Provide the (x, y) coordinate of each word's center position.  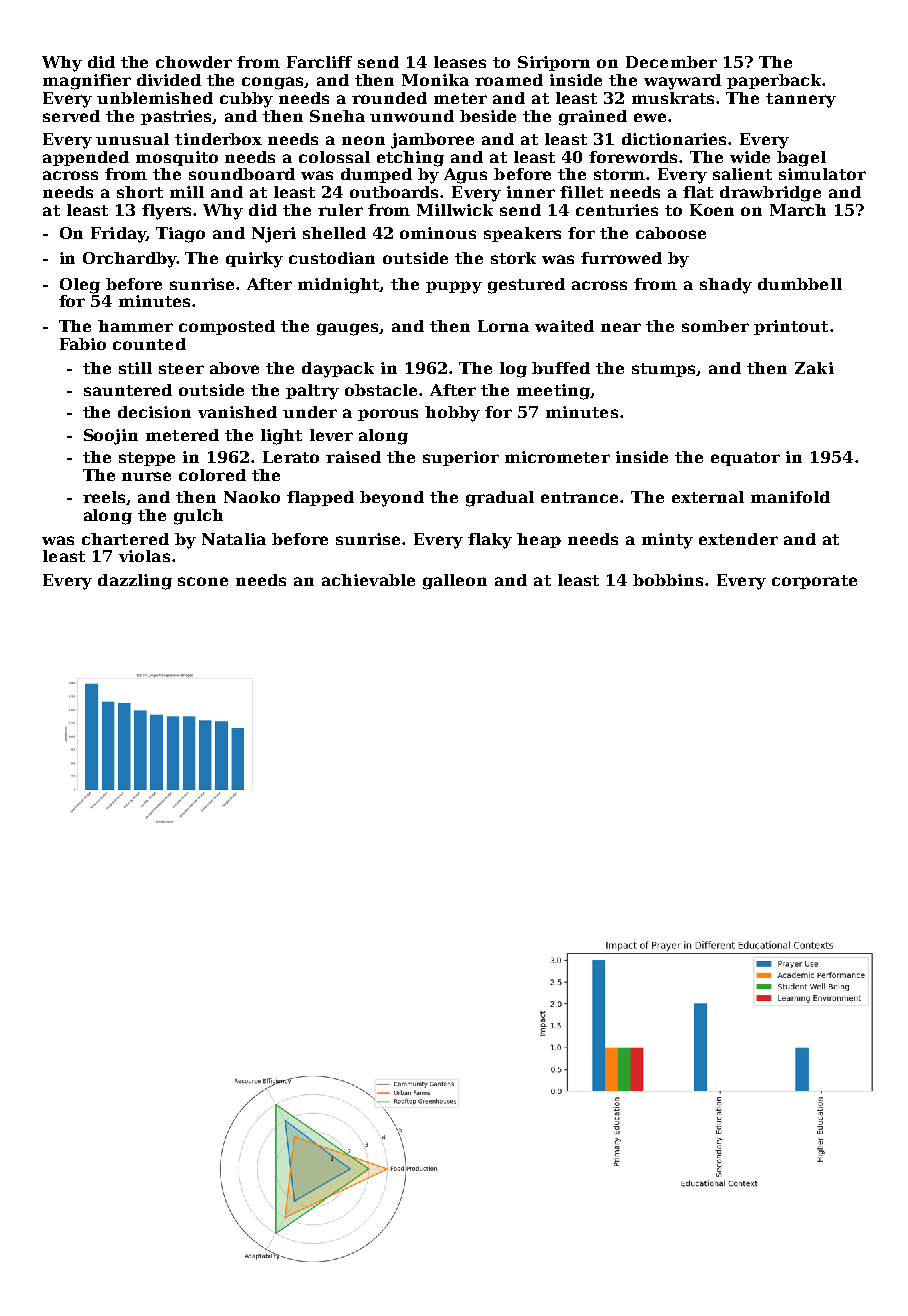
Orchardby (130, 260)
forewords (633, 157)
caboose (671, 233)
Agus (465, 176)
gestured (526, 286)
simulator (822, 174)
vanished (237, 412)
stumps (664, 370)
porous (388, 415)
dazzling (135, 582)
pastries (177, 117)
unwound (412, 116)
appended (86, 158)
